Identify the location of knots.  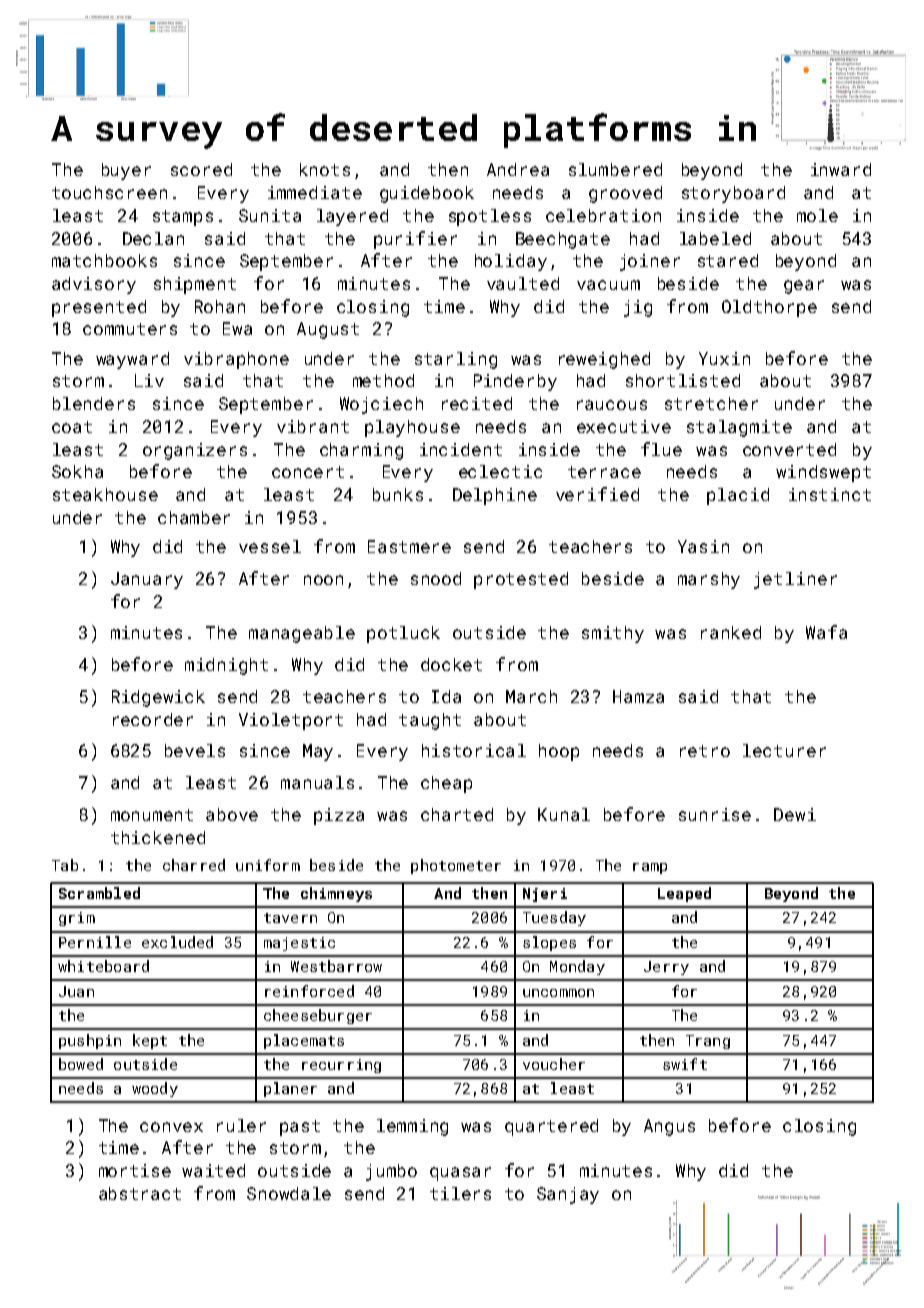
(325, 169).
